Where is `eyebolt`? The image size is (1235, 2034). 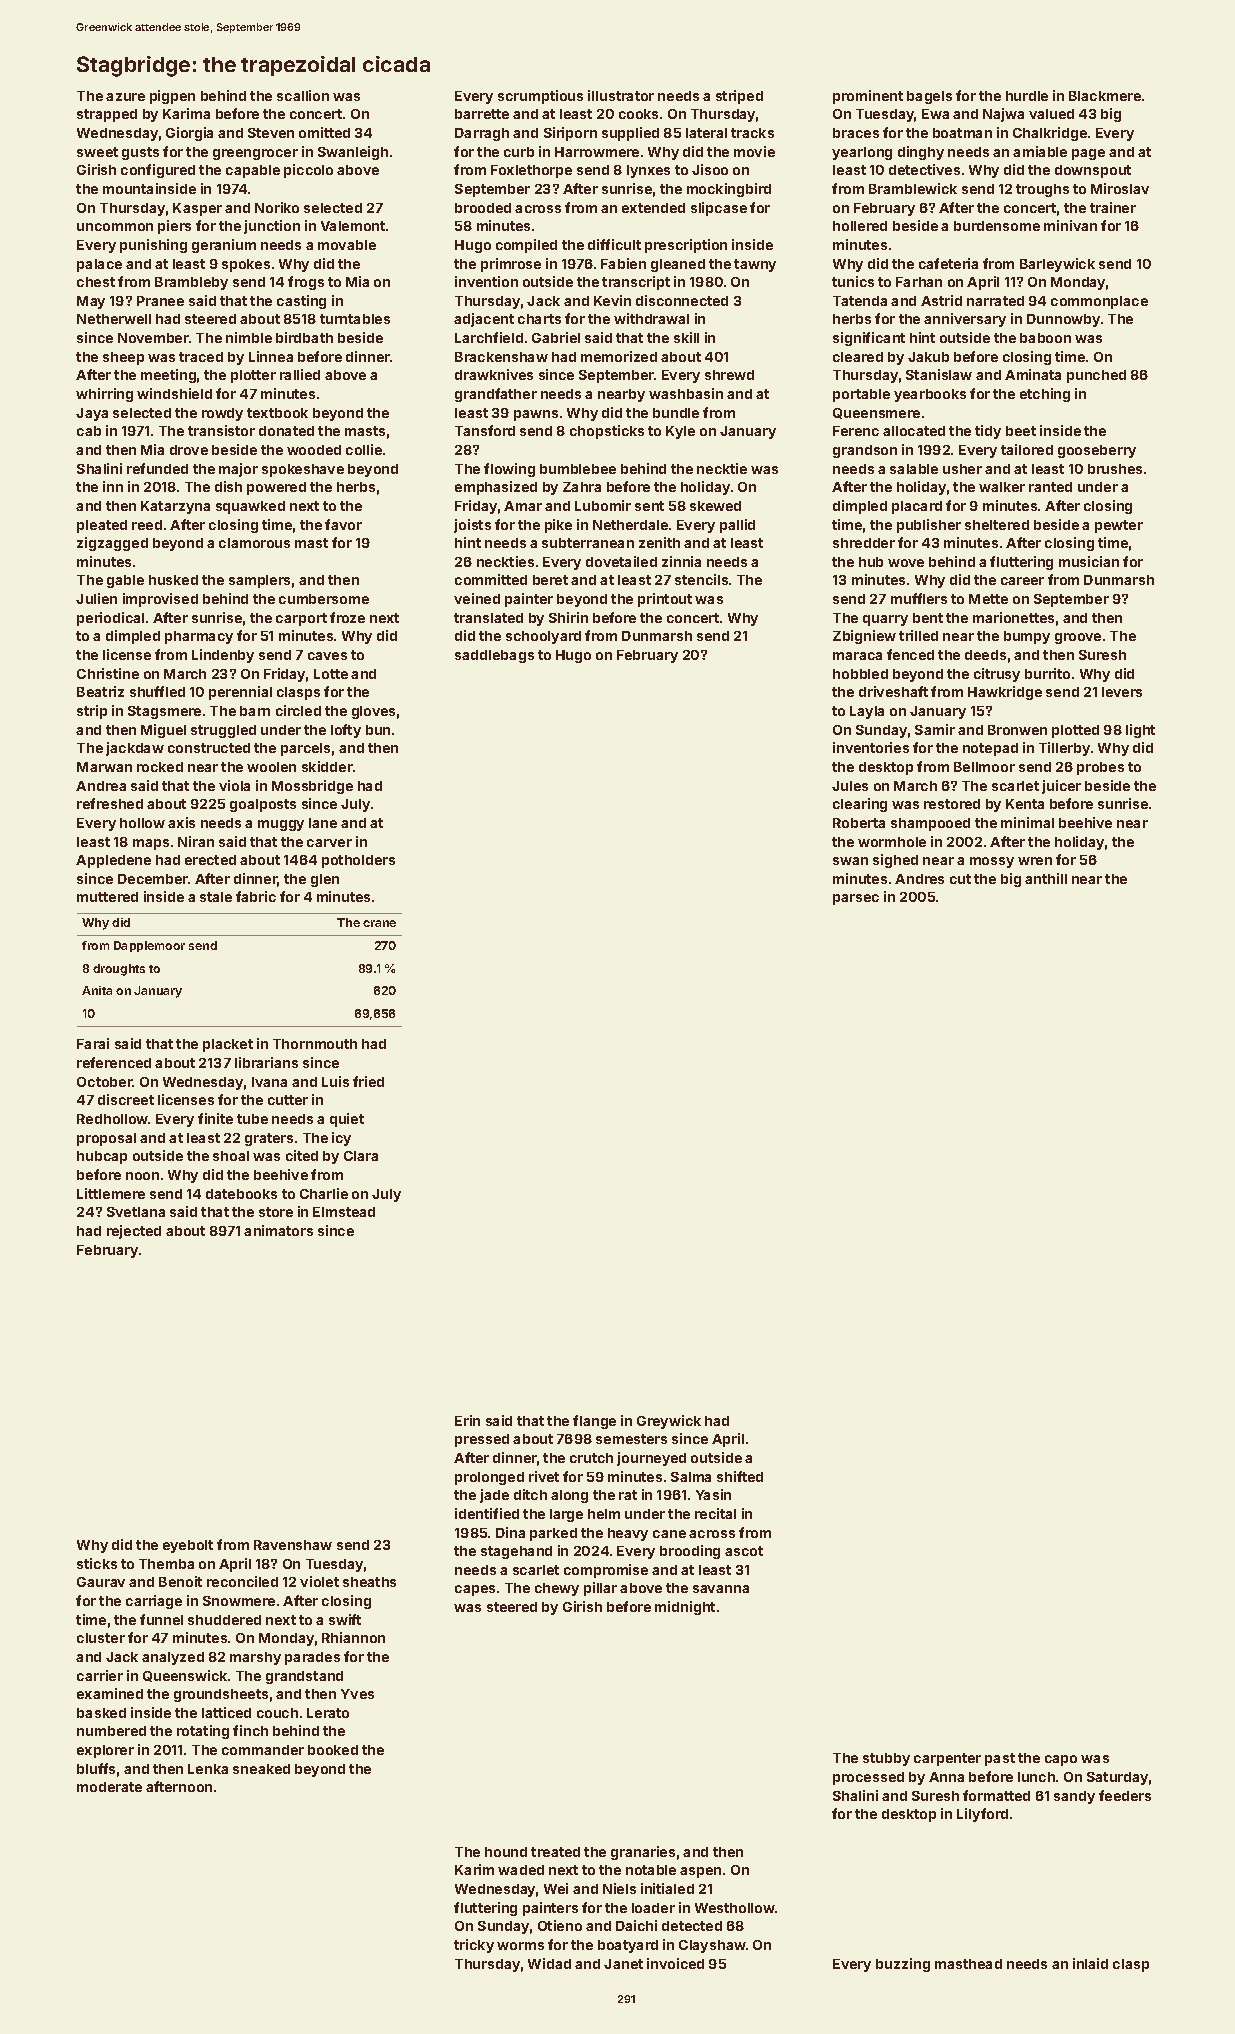 eyebolt is located at coordinates (188, 1546).
